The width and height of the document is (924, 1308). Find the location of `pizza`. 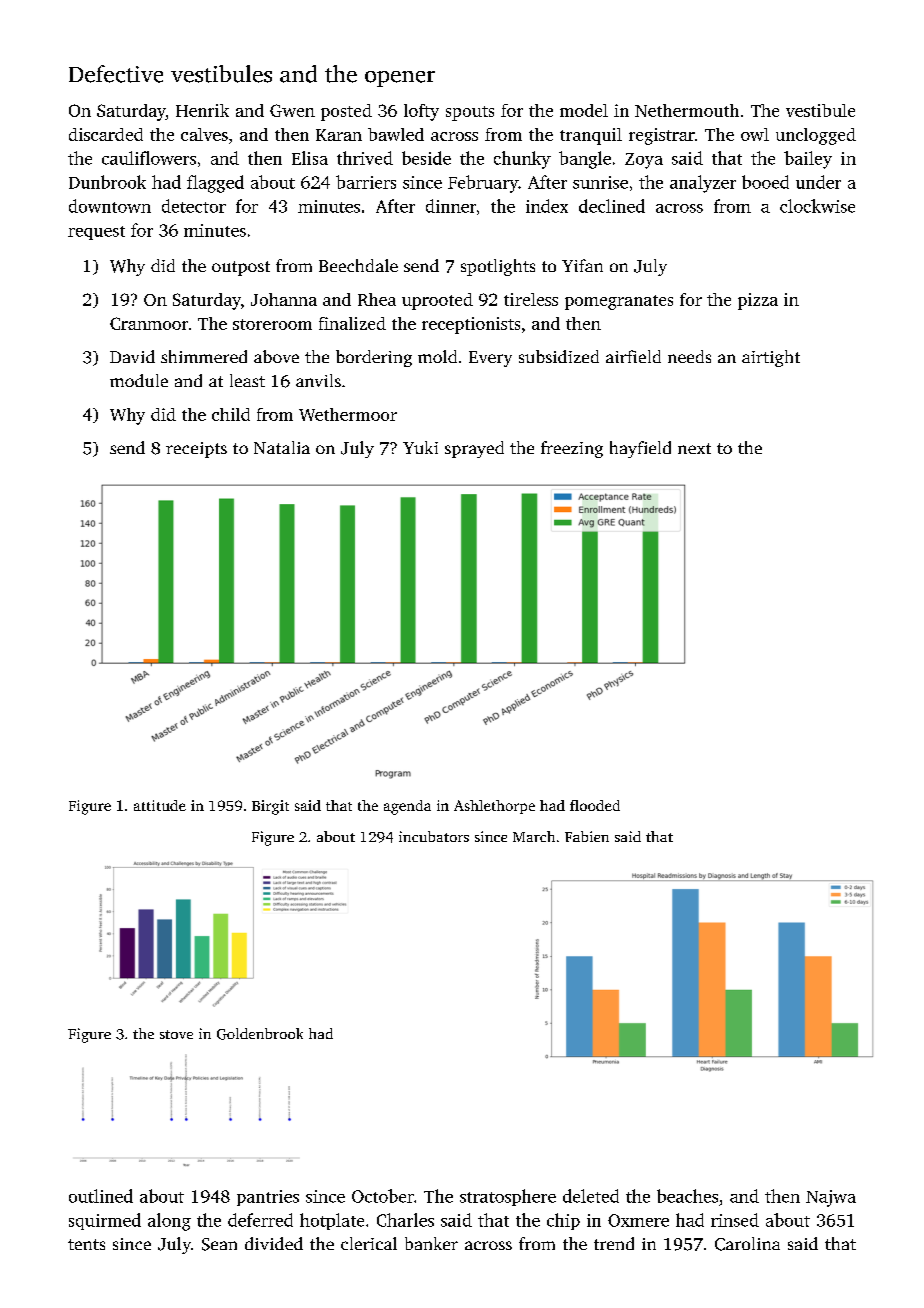

pizza is located at coordinates (758, 301).
